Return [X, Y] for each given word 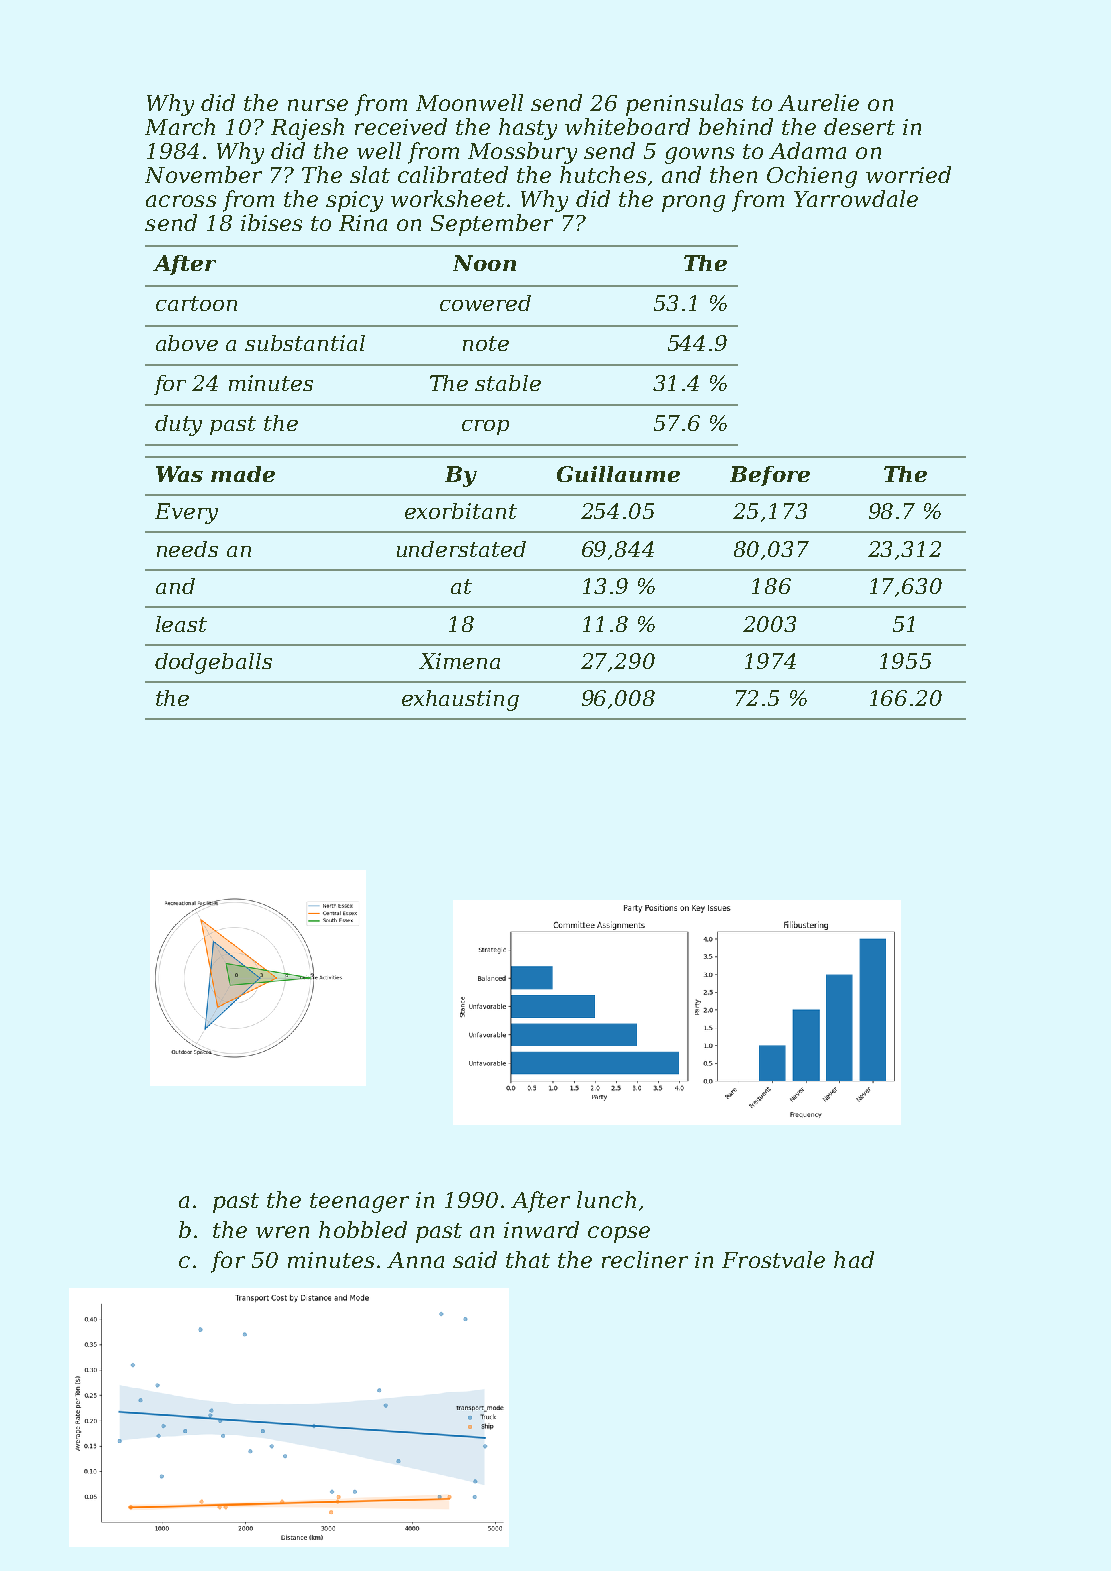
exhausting [460, 700]
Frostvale [773, 1259]
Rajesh [307, 129]
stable [508, 383]
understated [461, 549]
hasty [528, 129]
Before [770, 476]
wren [282, 1232]
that [528, 1259]
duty [178, 425]
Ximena [459, 661]
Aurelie [818, 102]
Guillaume [618, 474]
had [854, 1259]
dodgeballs [213, 663]
